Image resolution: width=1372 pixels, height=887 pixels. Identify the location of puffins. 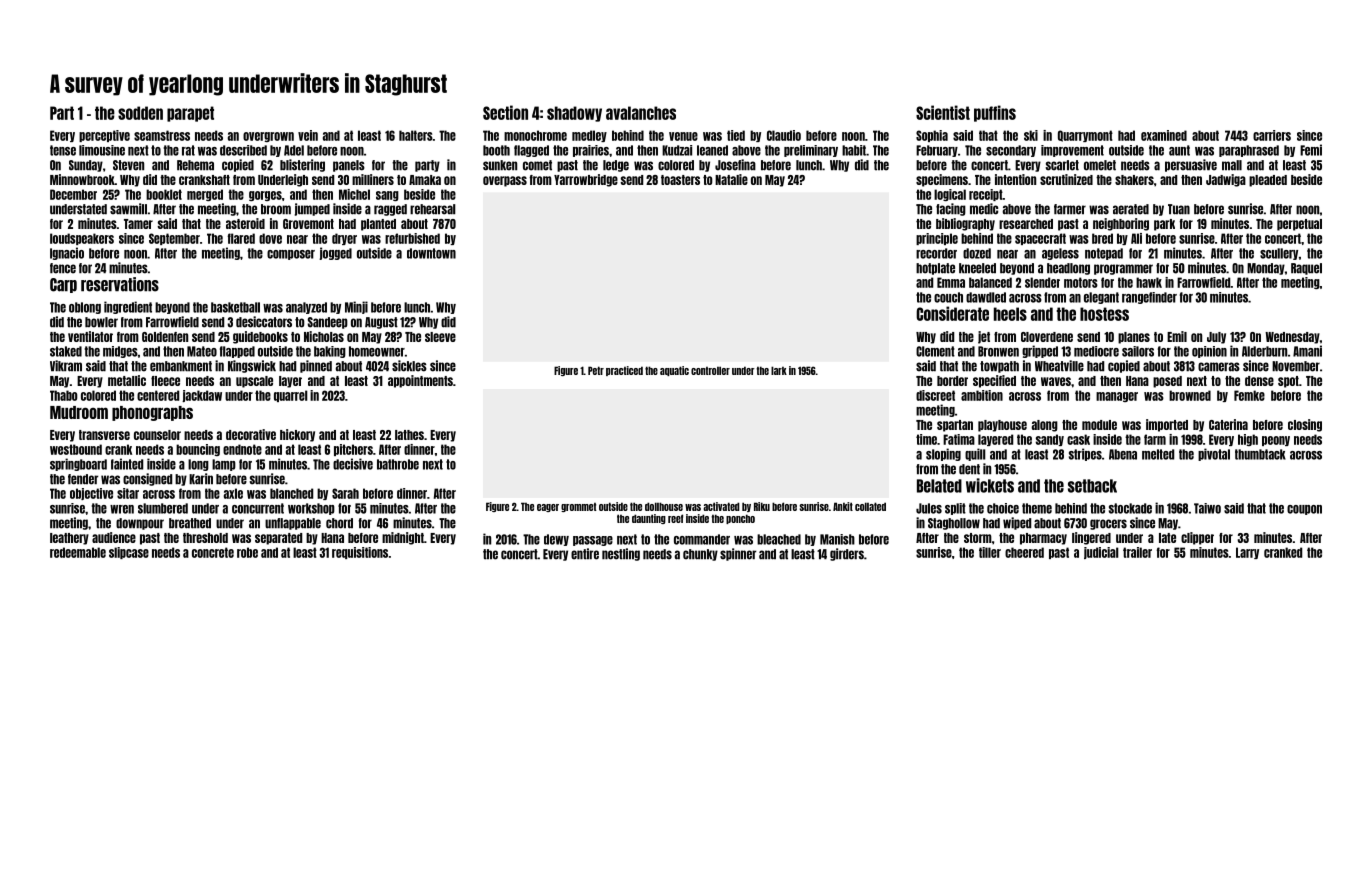
(995, 113).
